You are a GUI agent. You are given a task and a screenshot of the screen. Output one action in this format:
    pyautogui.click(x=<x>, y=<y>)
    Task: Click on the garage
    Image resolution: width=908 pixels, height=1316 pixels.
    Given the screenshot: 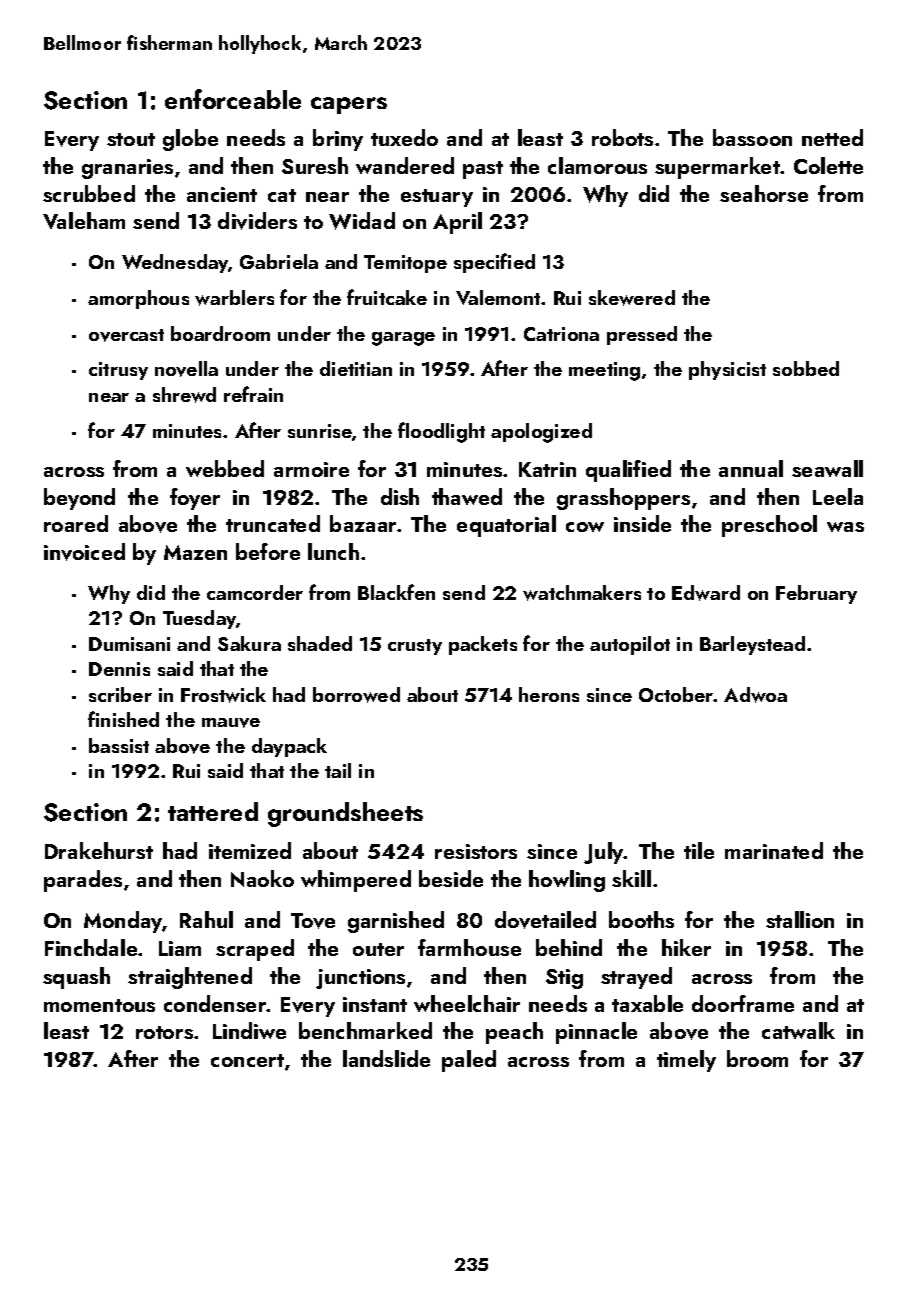 What is the action you would take?
    pyautogui.click(x=403, y=339)
